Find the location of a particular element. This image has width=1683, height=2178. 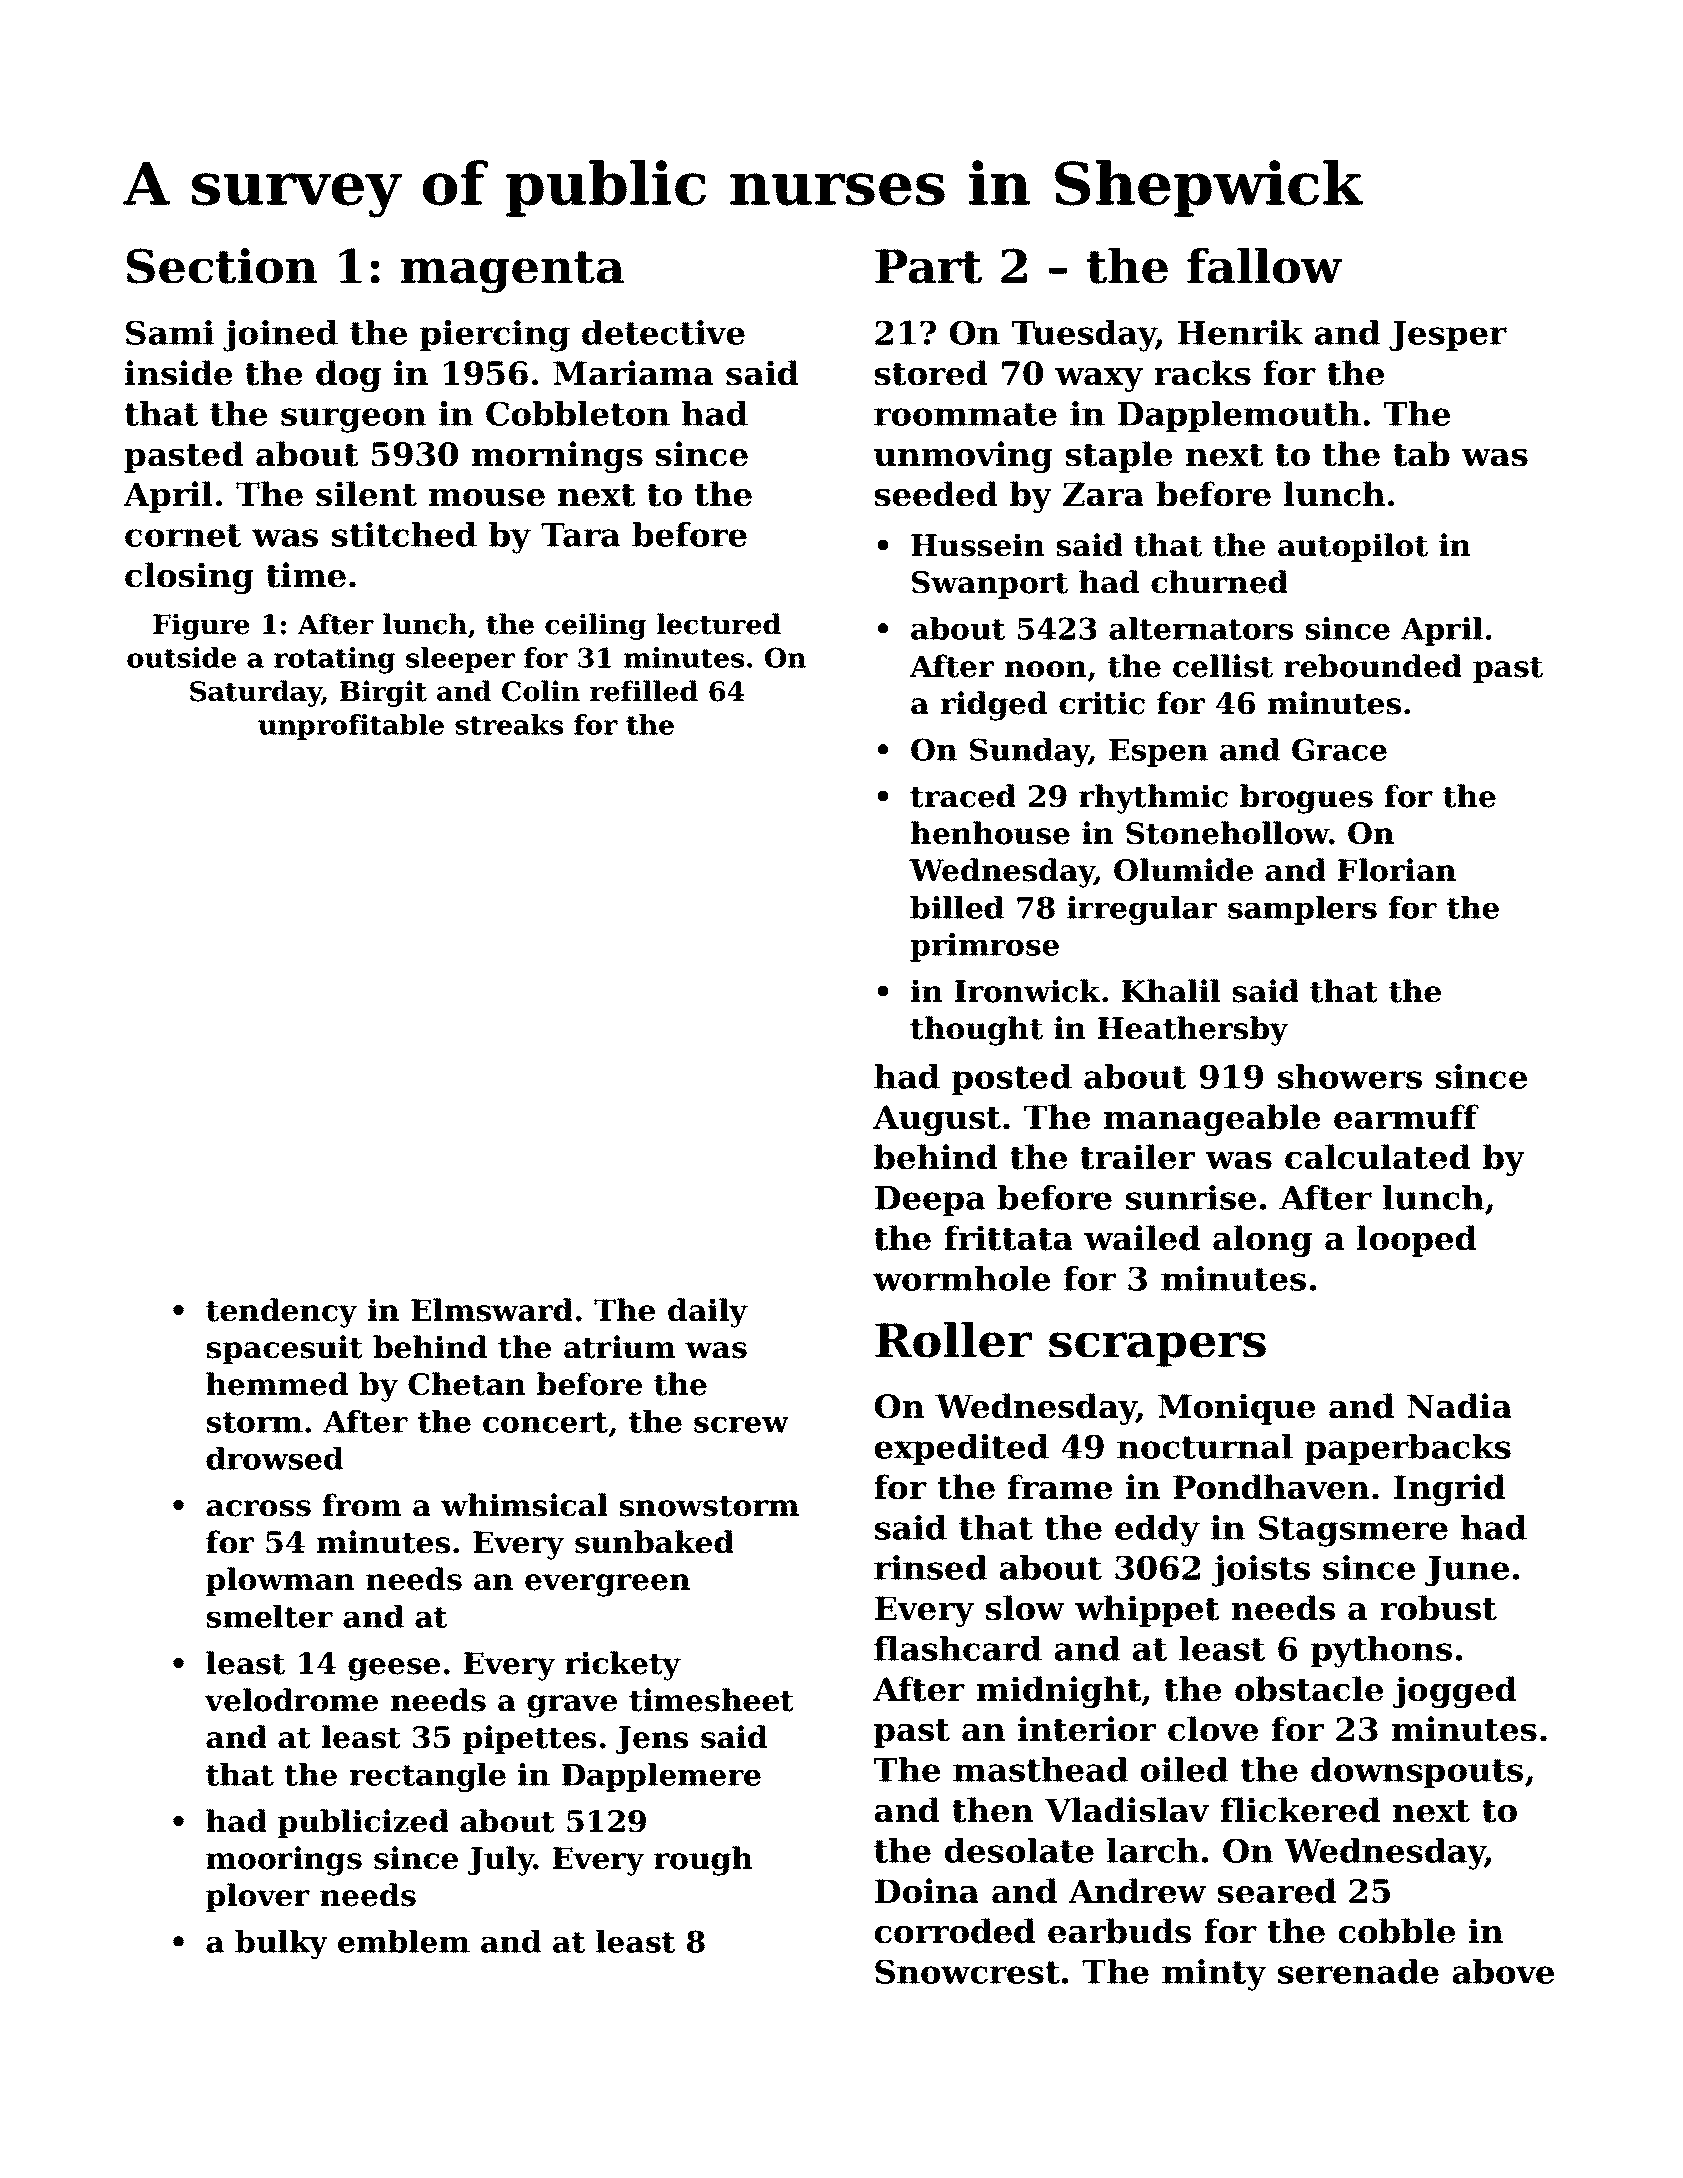

seeded is located at coordinates (936, 494).
